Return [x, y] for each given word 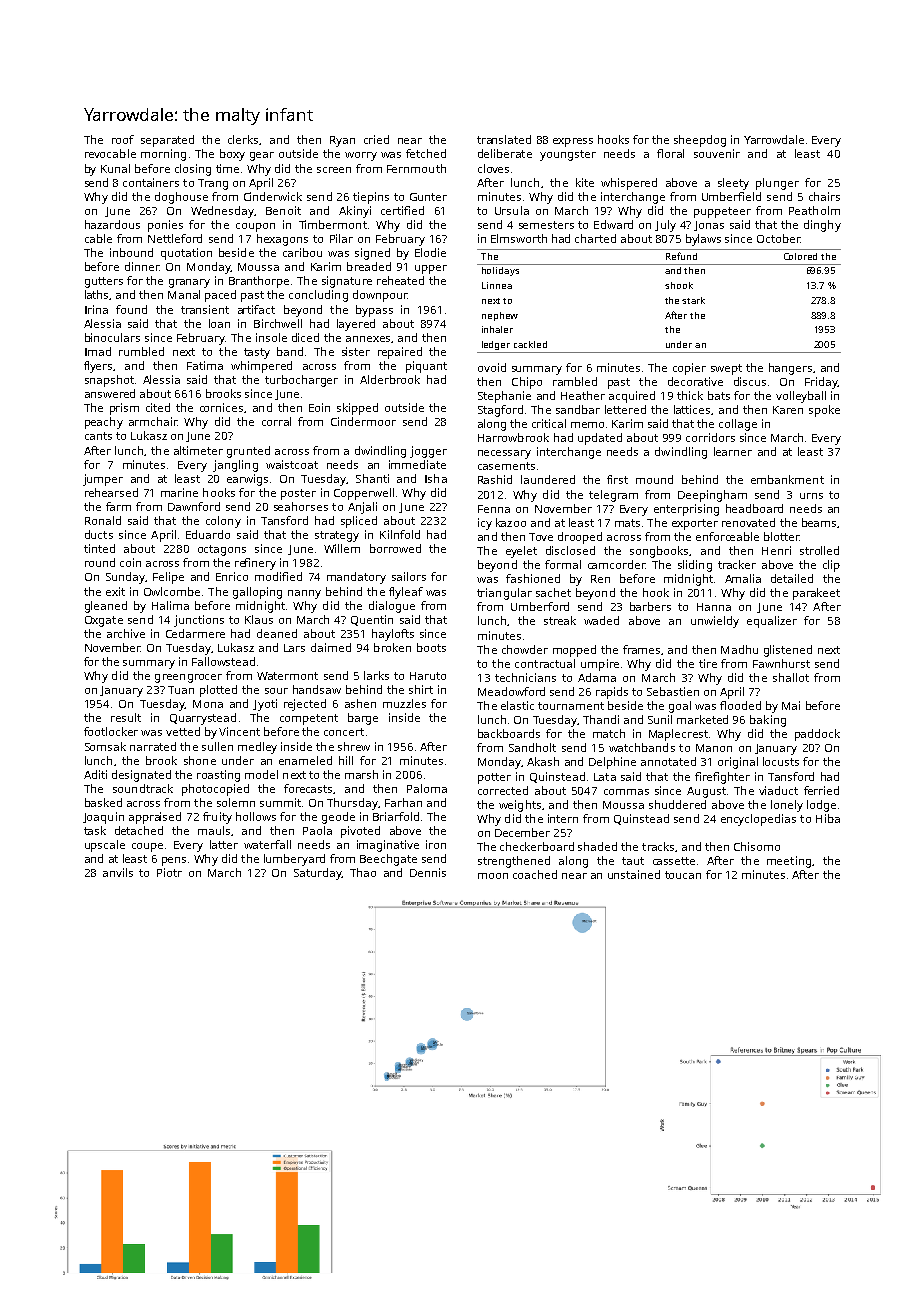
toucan [683, 875]
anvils [118, 872]
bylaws [703, 240]
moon [493, 876]
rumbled [141, 351]
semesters [546, 225]
